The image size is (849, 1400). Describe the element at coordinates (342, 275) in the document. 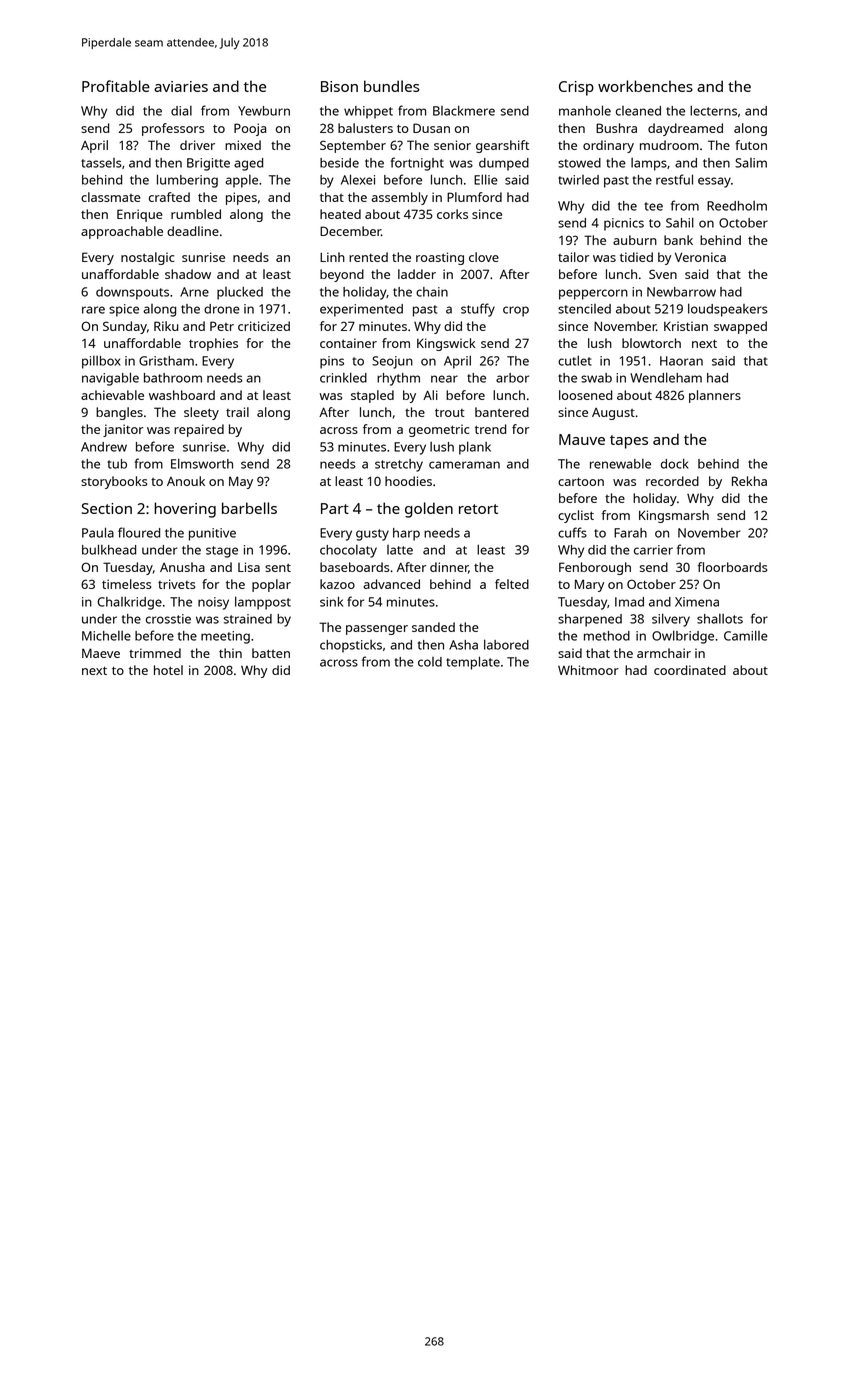

I see `beyond` at that location.
